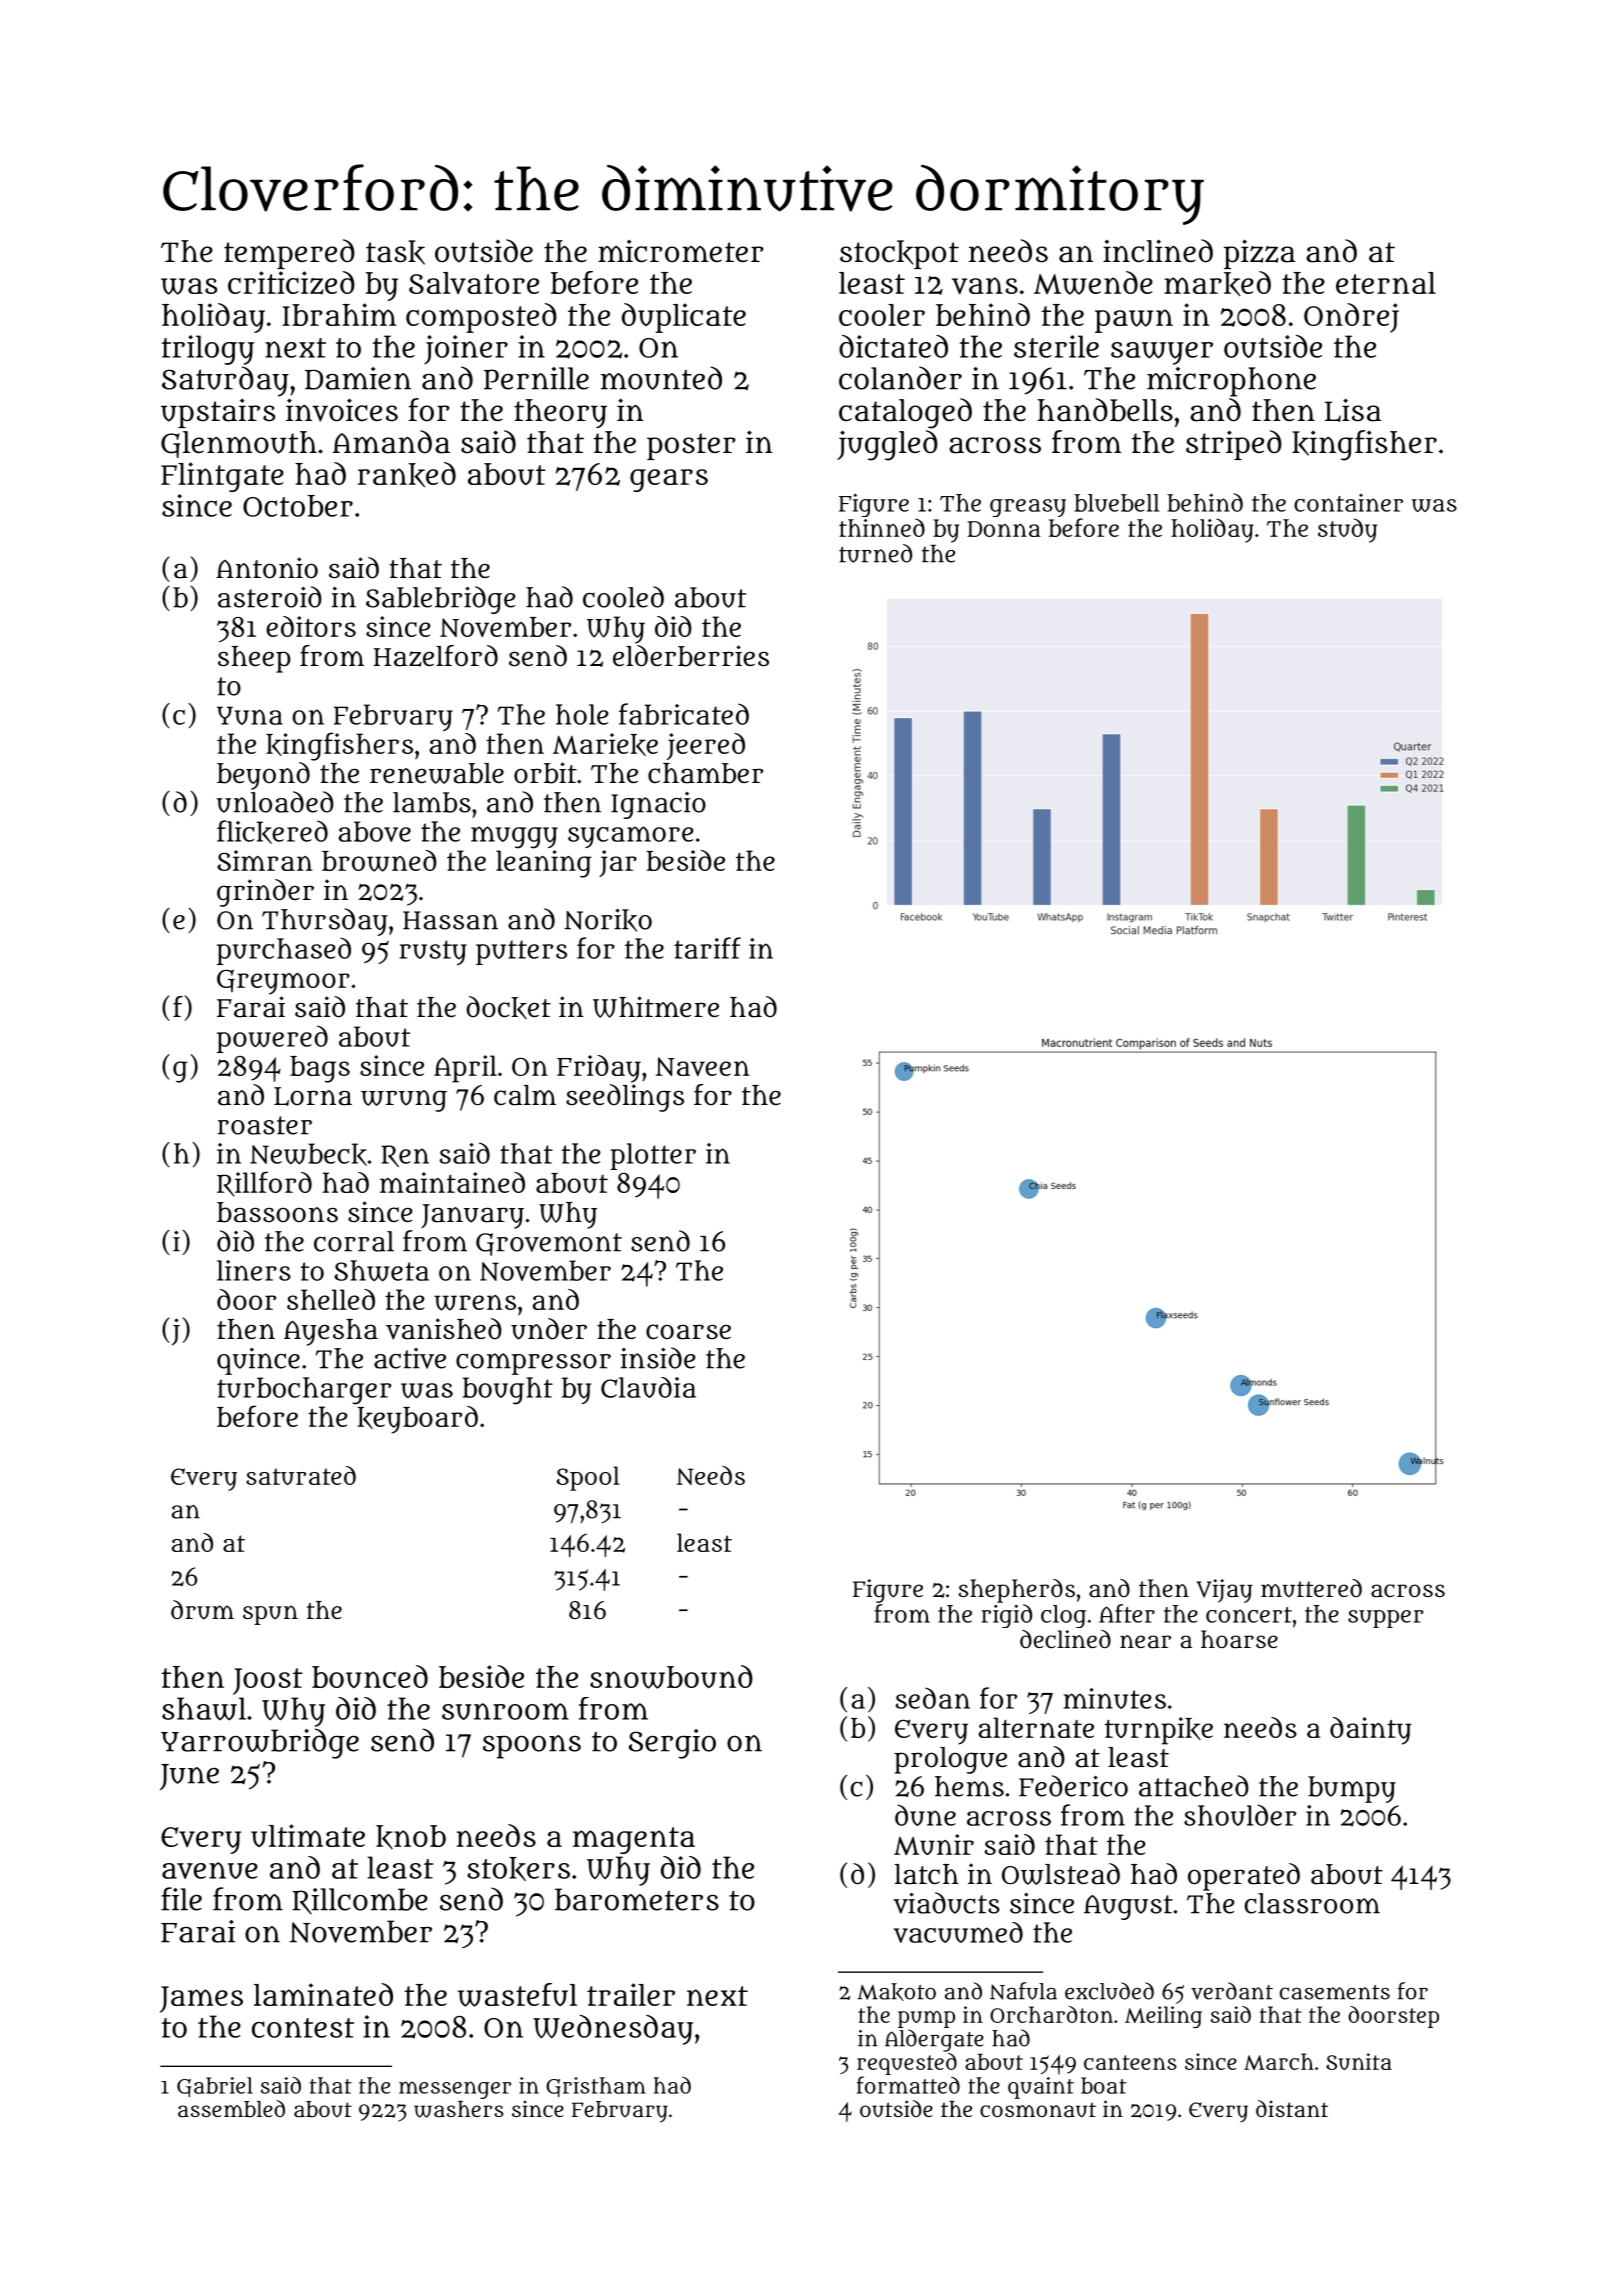  What do you see at coordinates (1371, 1731) in the screenshot?
I see `dainty` at bounding box center [1371, 1731].
